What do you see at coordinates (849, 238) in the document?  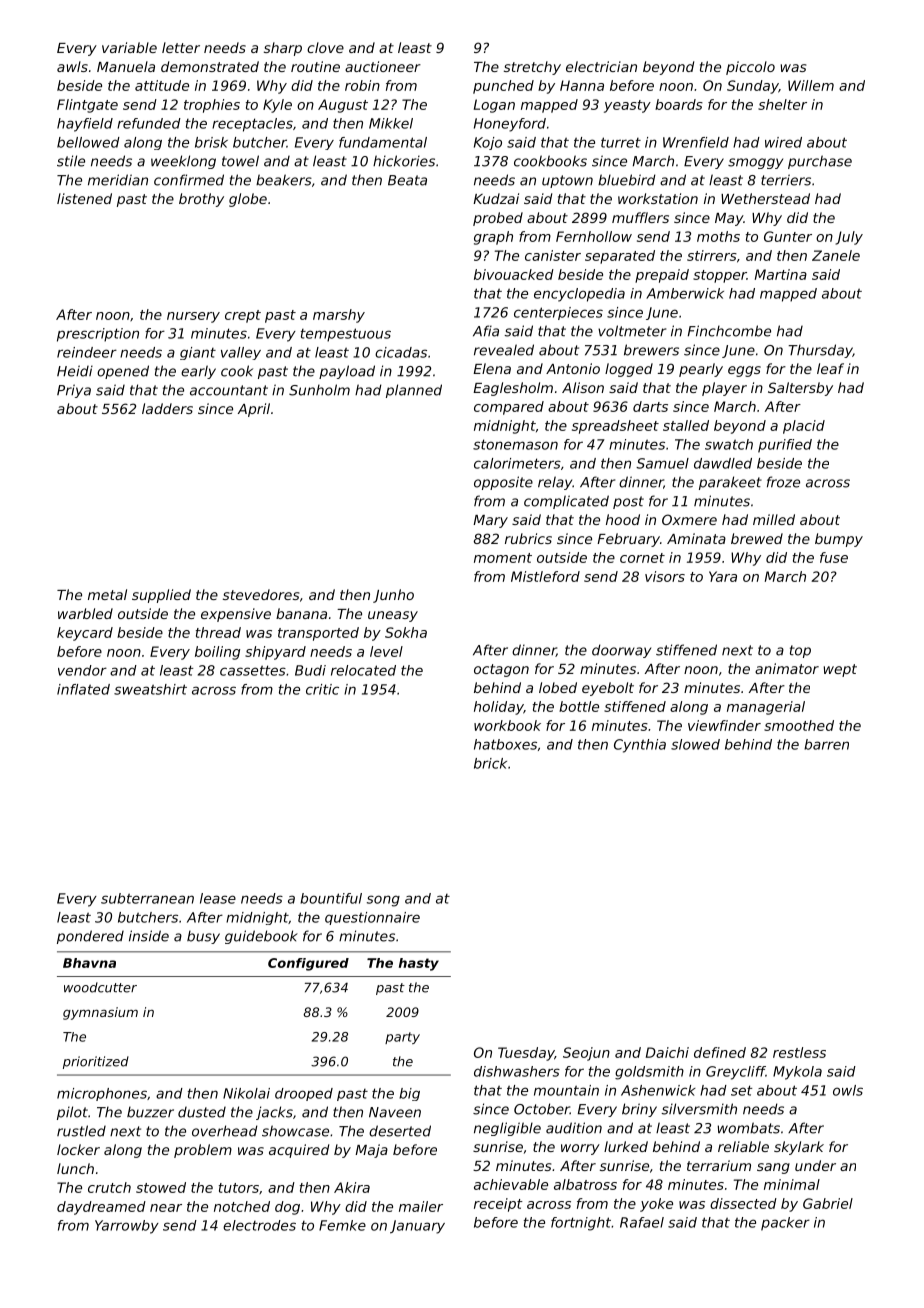 I see `July` at bounding box center [849, 238].
